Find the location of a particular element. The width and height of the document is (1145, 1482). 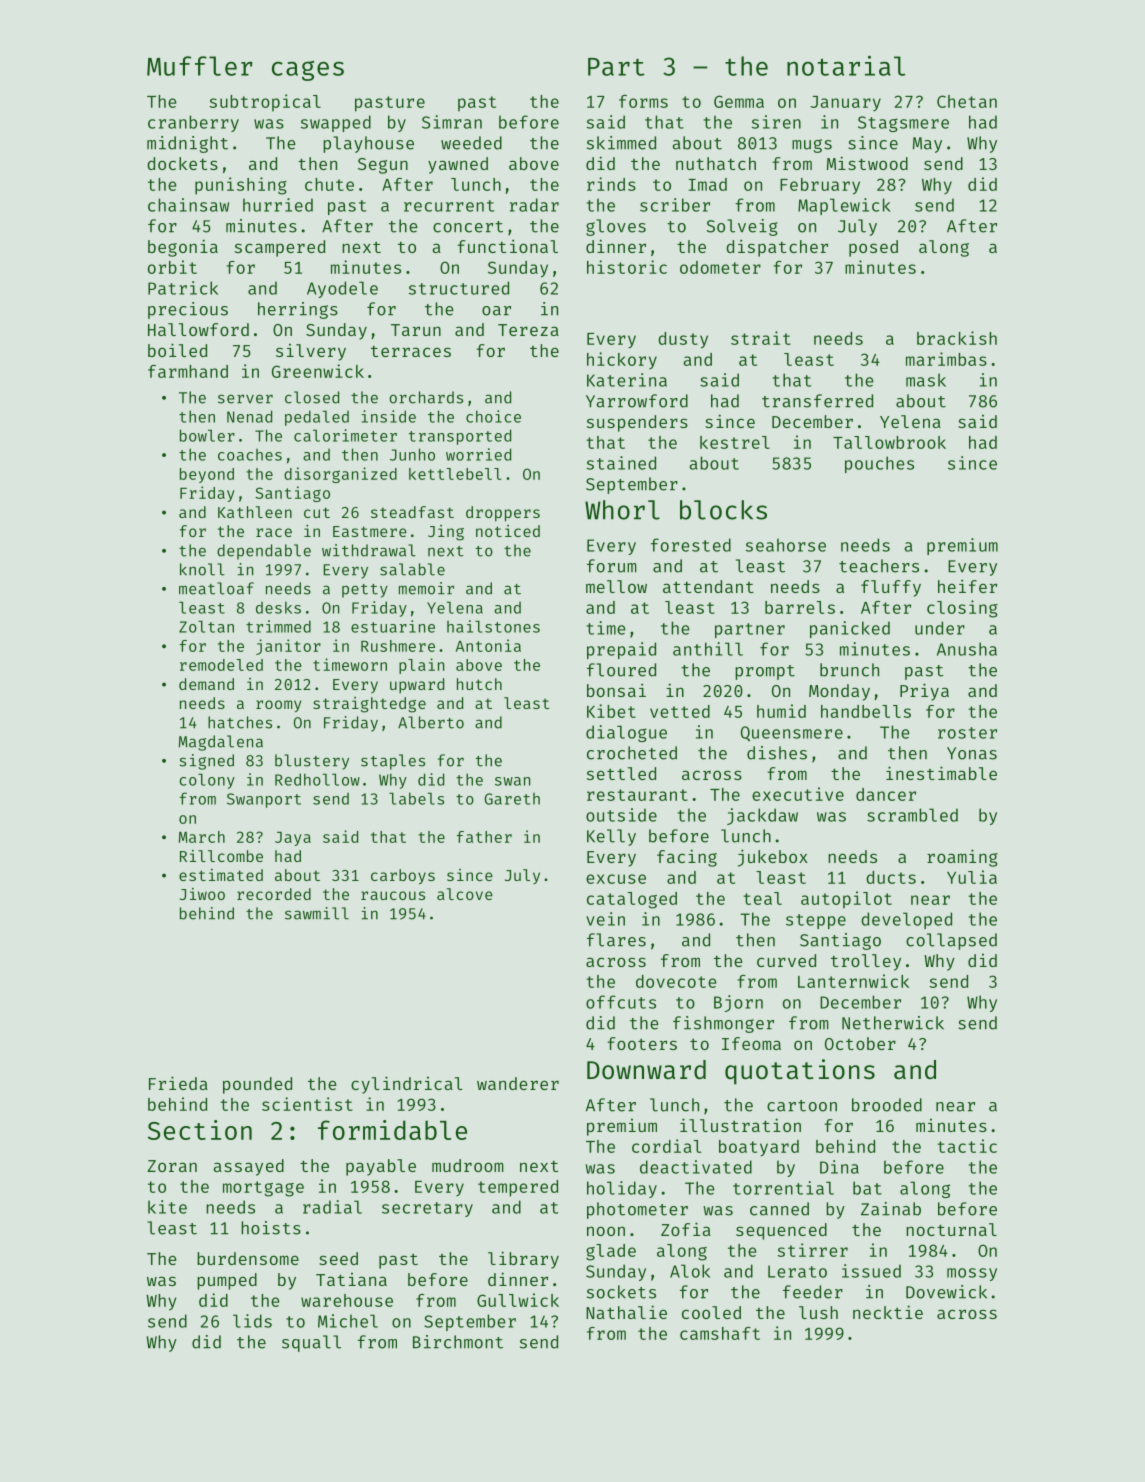

notarial is located at coordinates (846, 65).
